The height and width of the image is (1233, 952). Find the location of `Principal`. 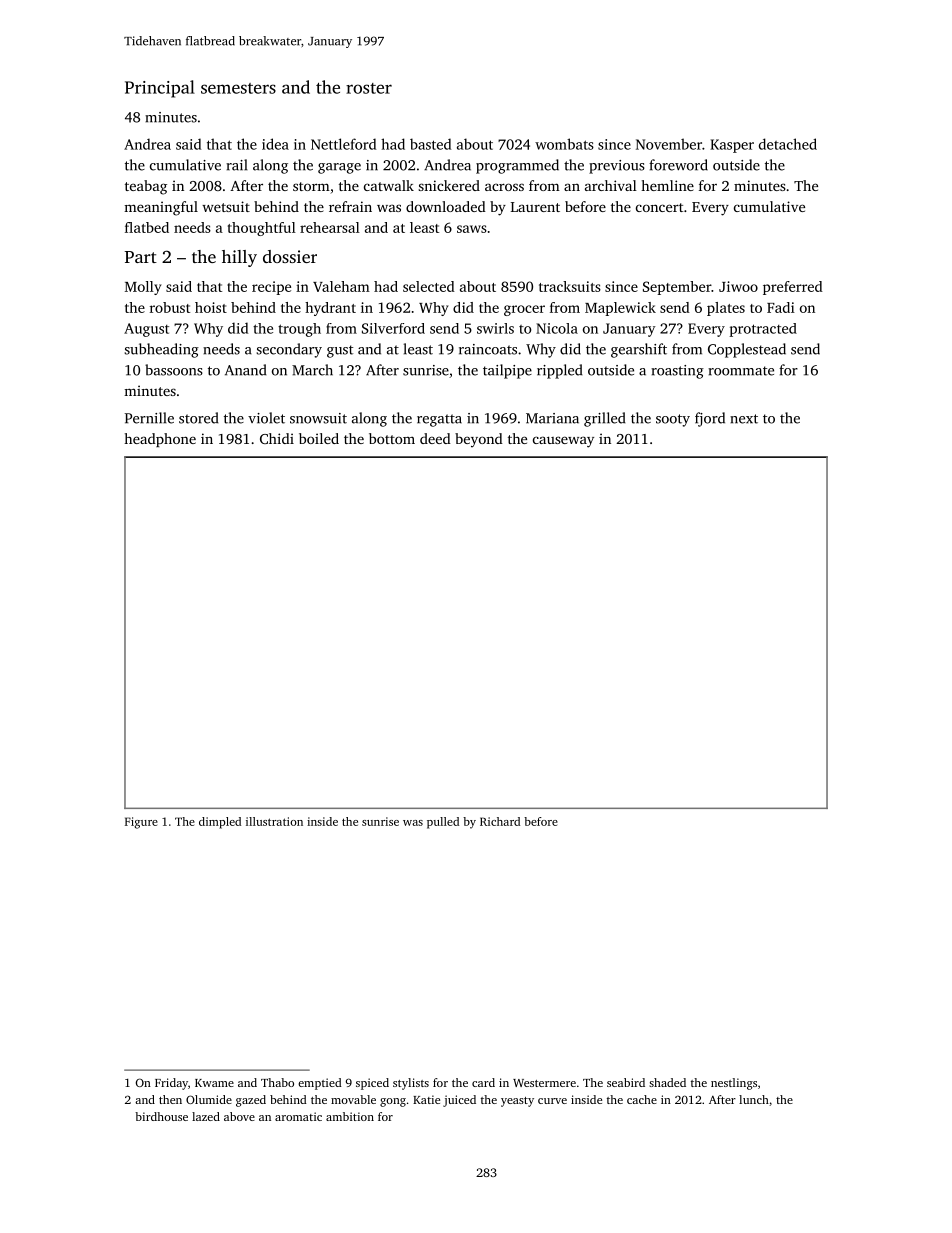

Principal is located at coordinates (160, 89).
